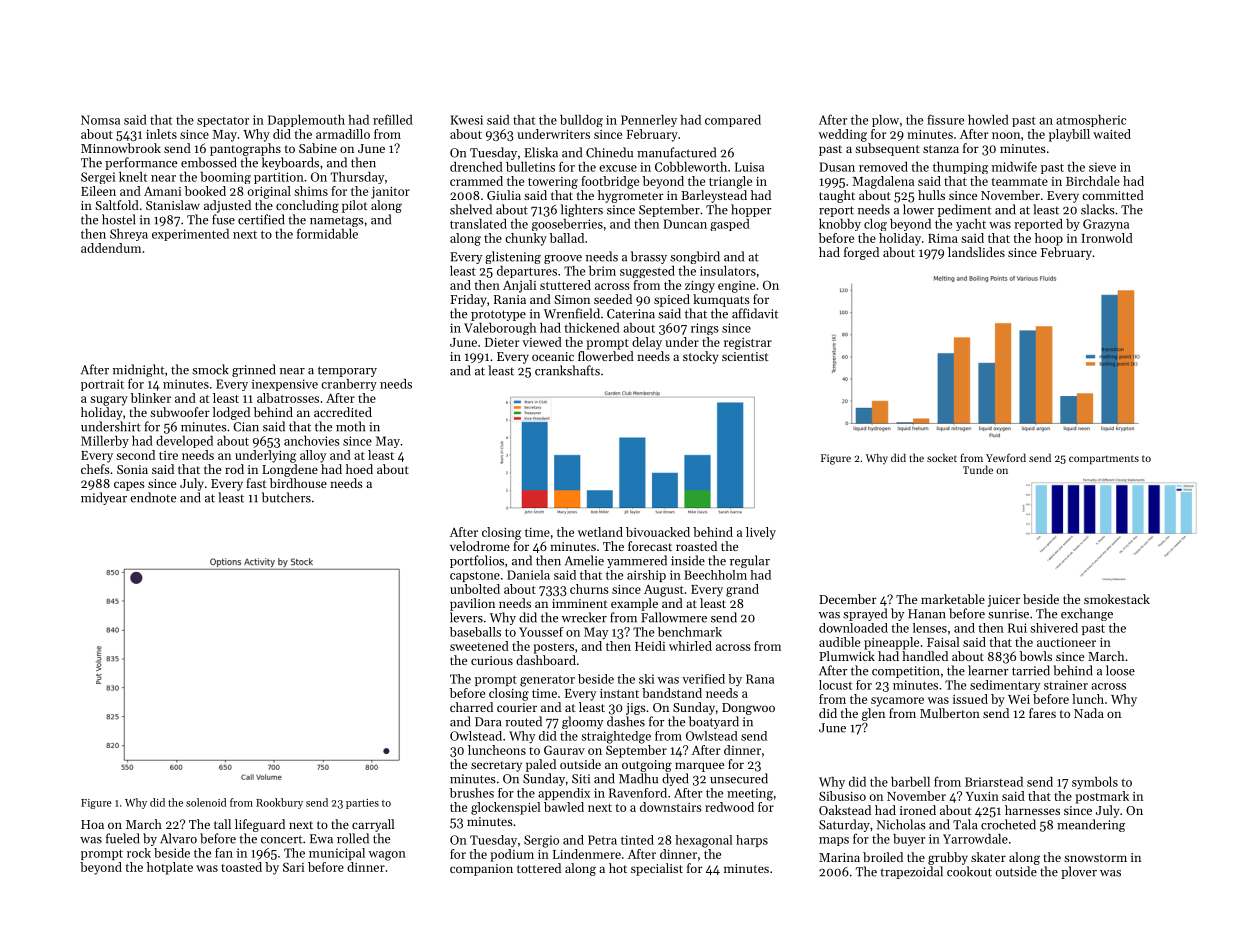  I want to click on midyear, so click(104, 498).
